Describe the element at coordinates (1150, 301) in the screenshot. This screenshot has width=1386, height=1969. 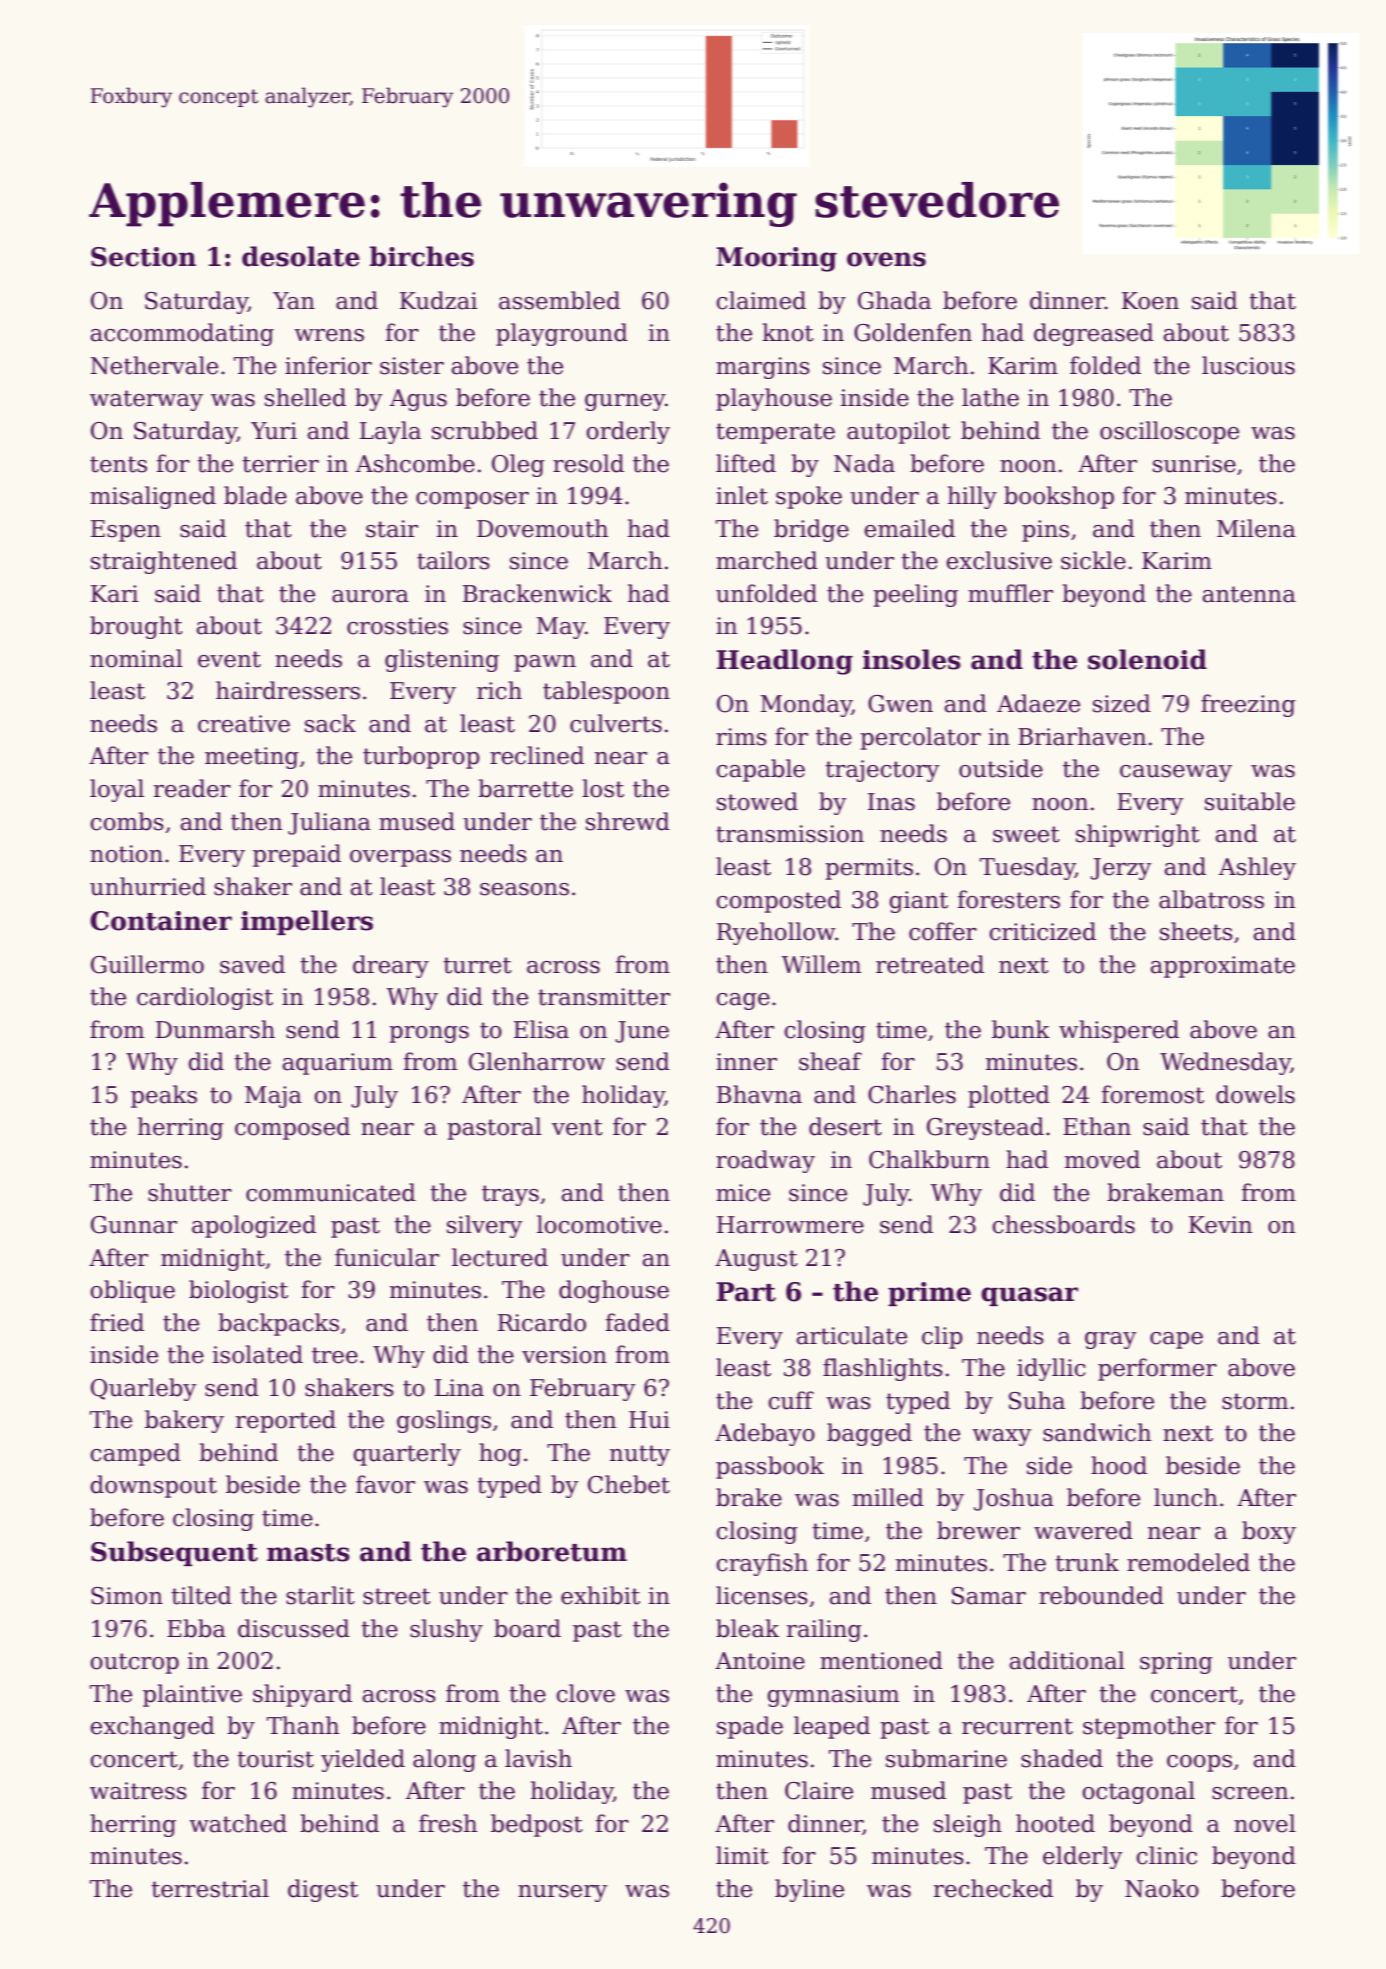
I see `Koen` at that location.
